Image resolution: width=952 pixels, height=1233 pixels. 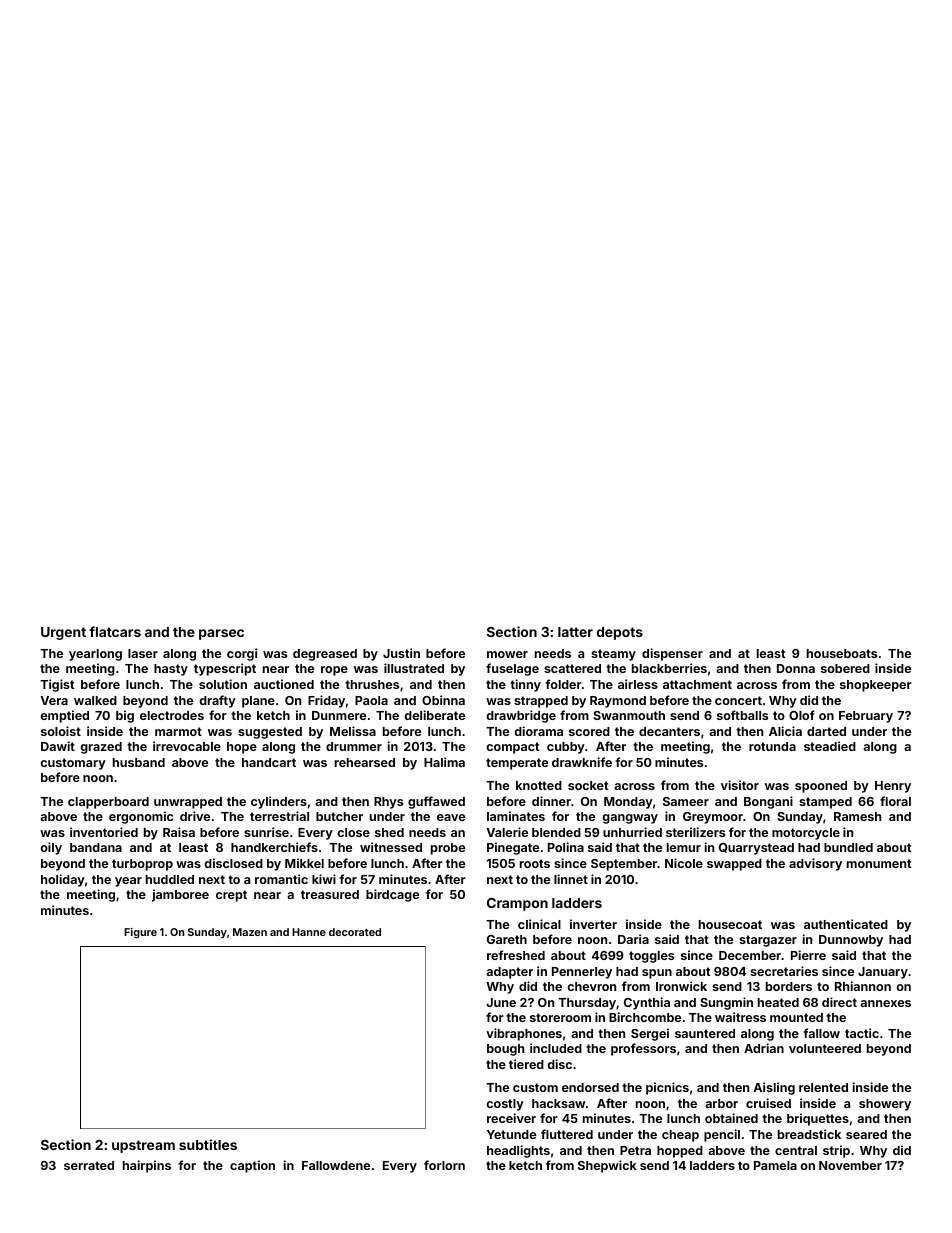 What do you see at coordinates (89, 1165) in the page?
I see `serrated` at bounding box center [89, 1165].
